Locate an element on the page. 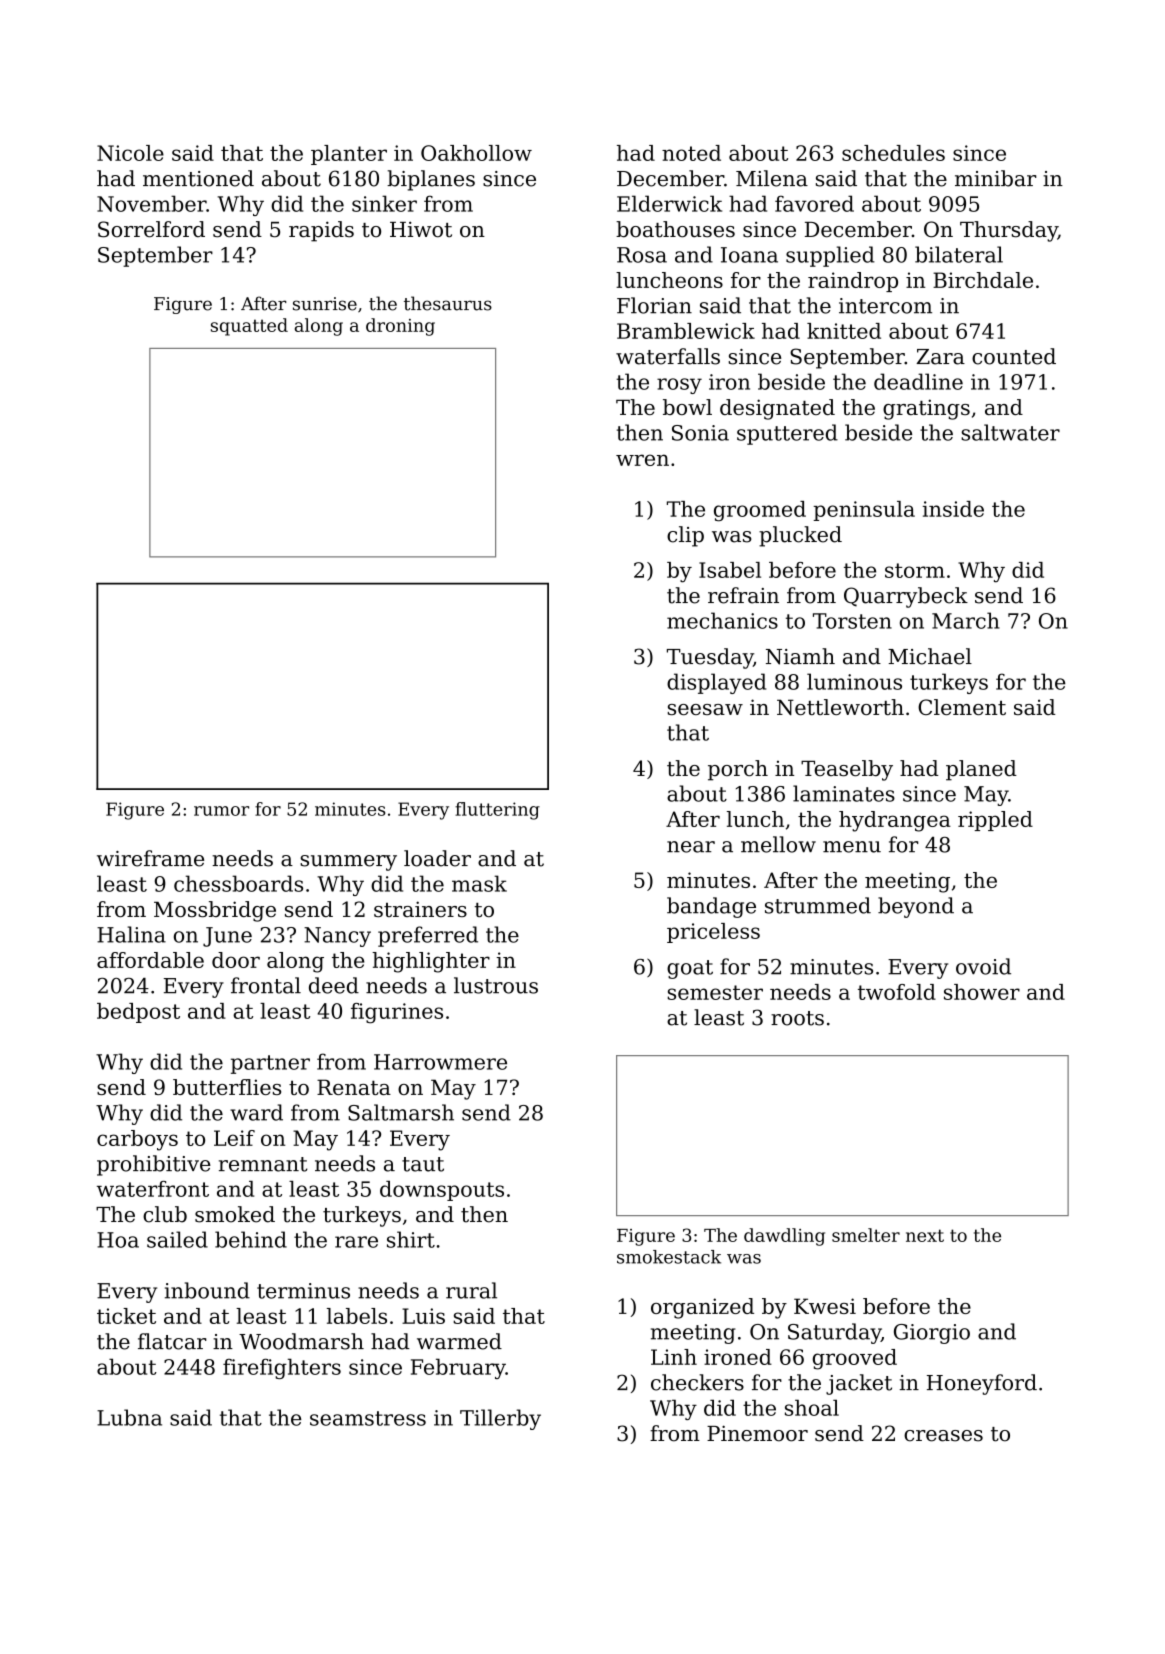 The image size is (1165, 1654). semester is located at coordinates (715, 992).
